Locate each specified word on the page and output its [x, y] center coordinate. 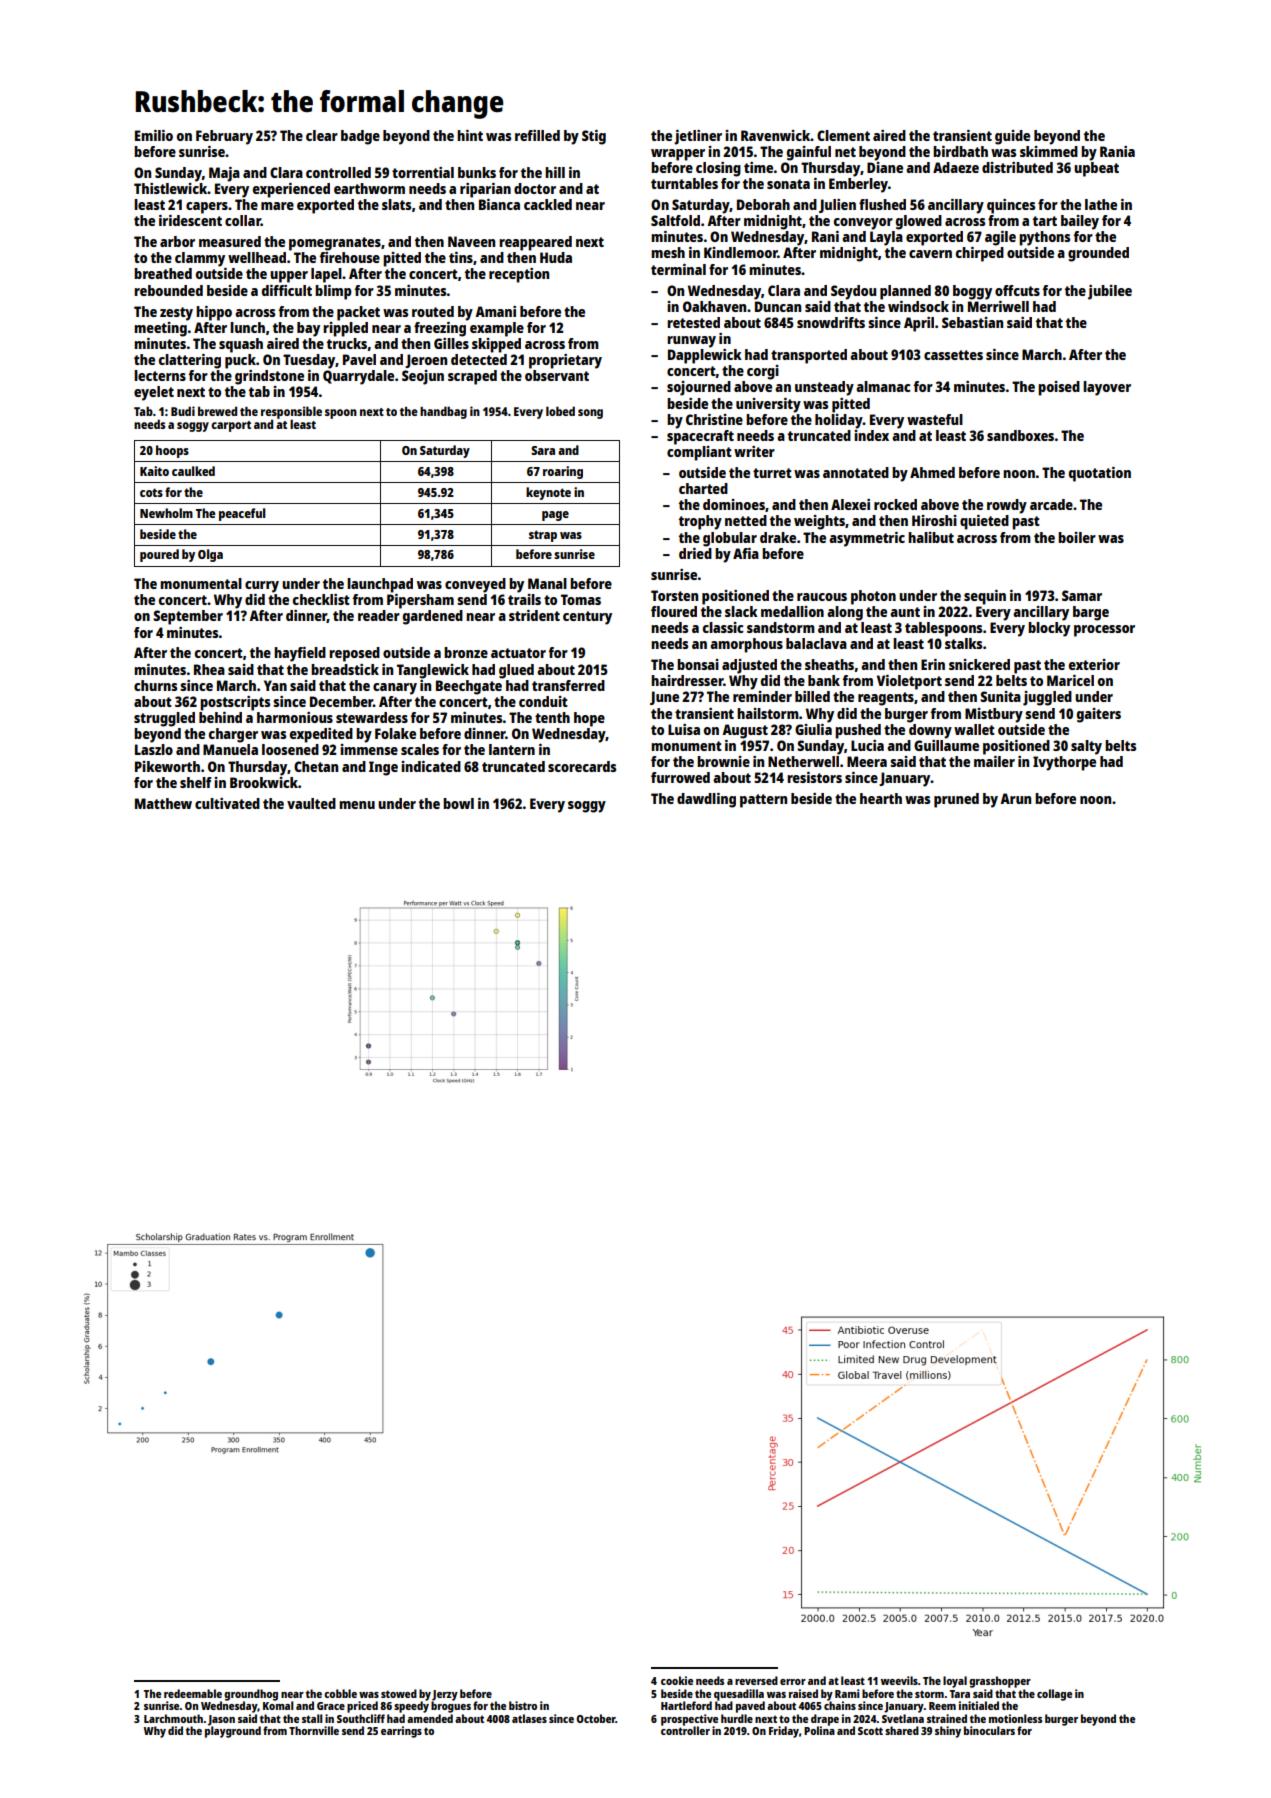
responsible [291, 413]
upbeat [1096, 169]
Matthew [163, 803]
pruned [956, 800]
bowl [458, 803]
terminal [678, 269]
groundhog [251, 1695]
